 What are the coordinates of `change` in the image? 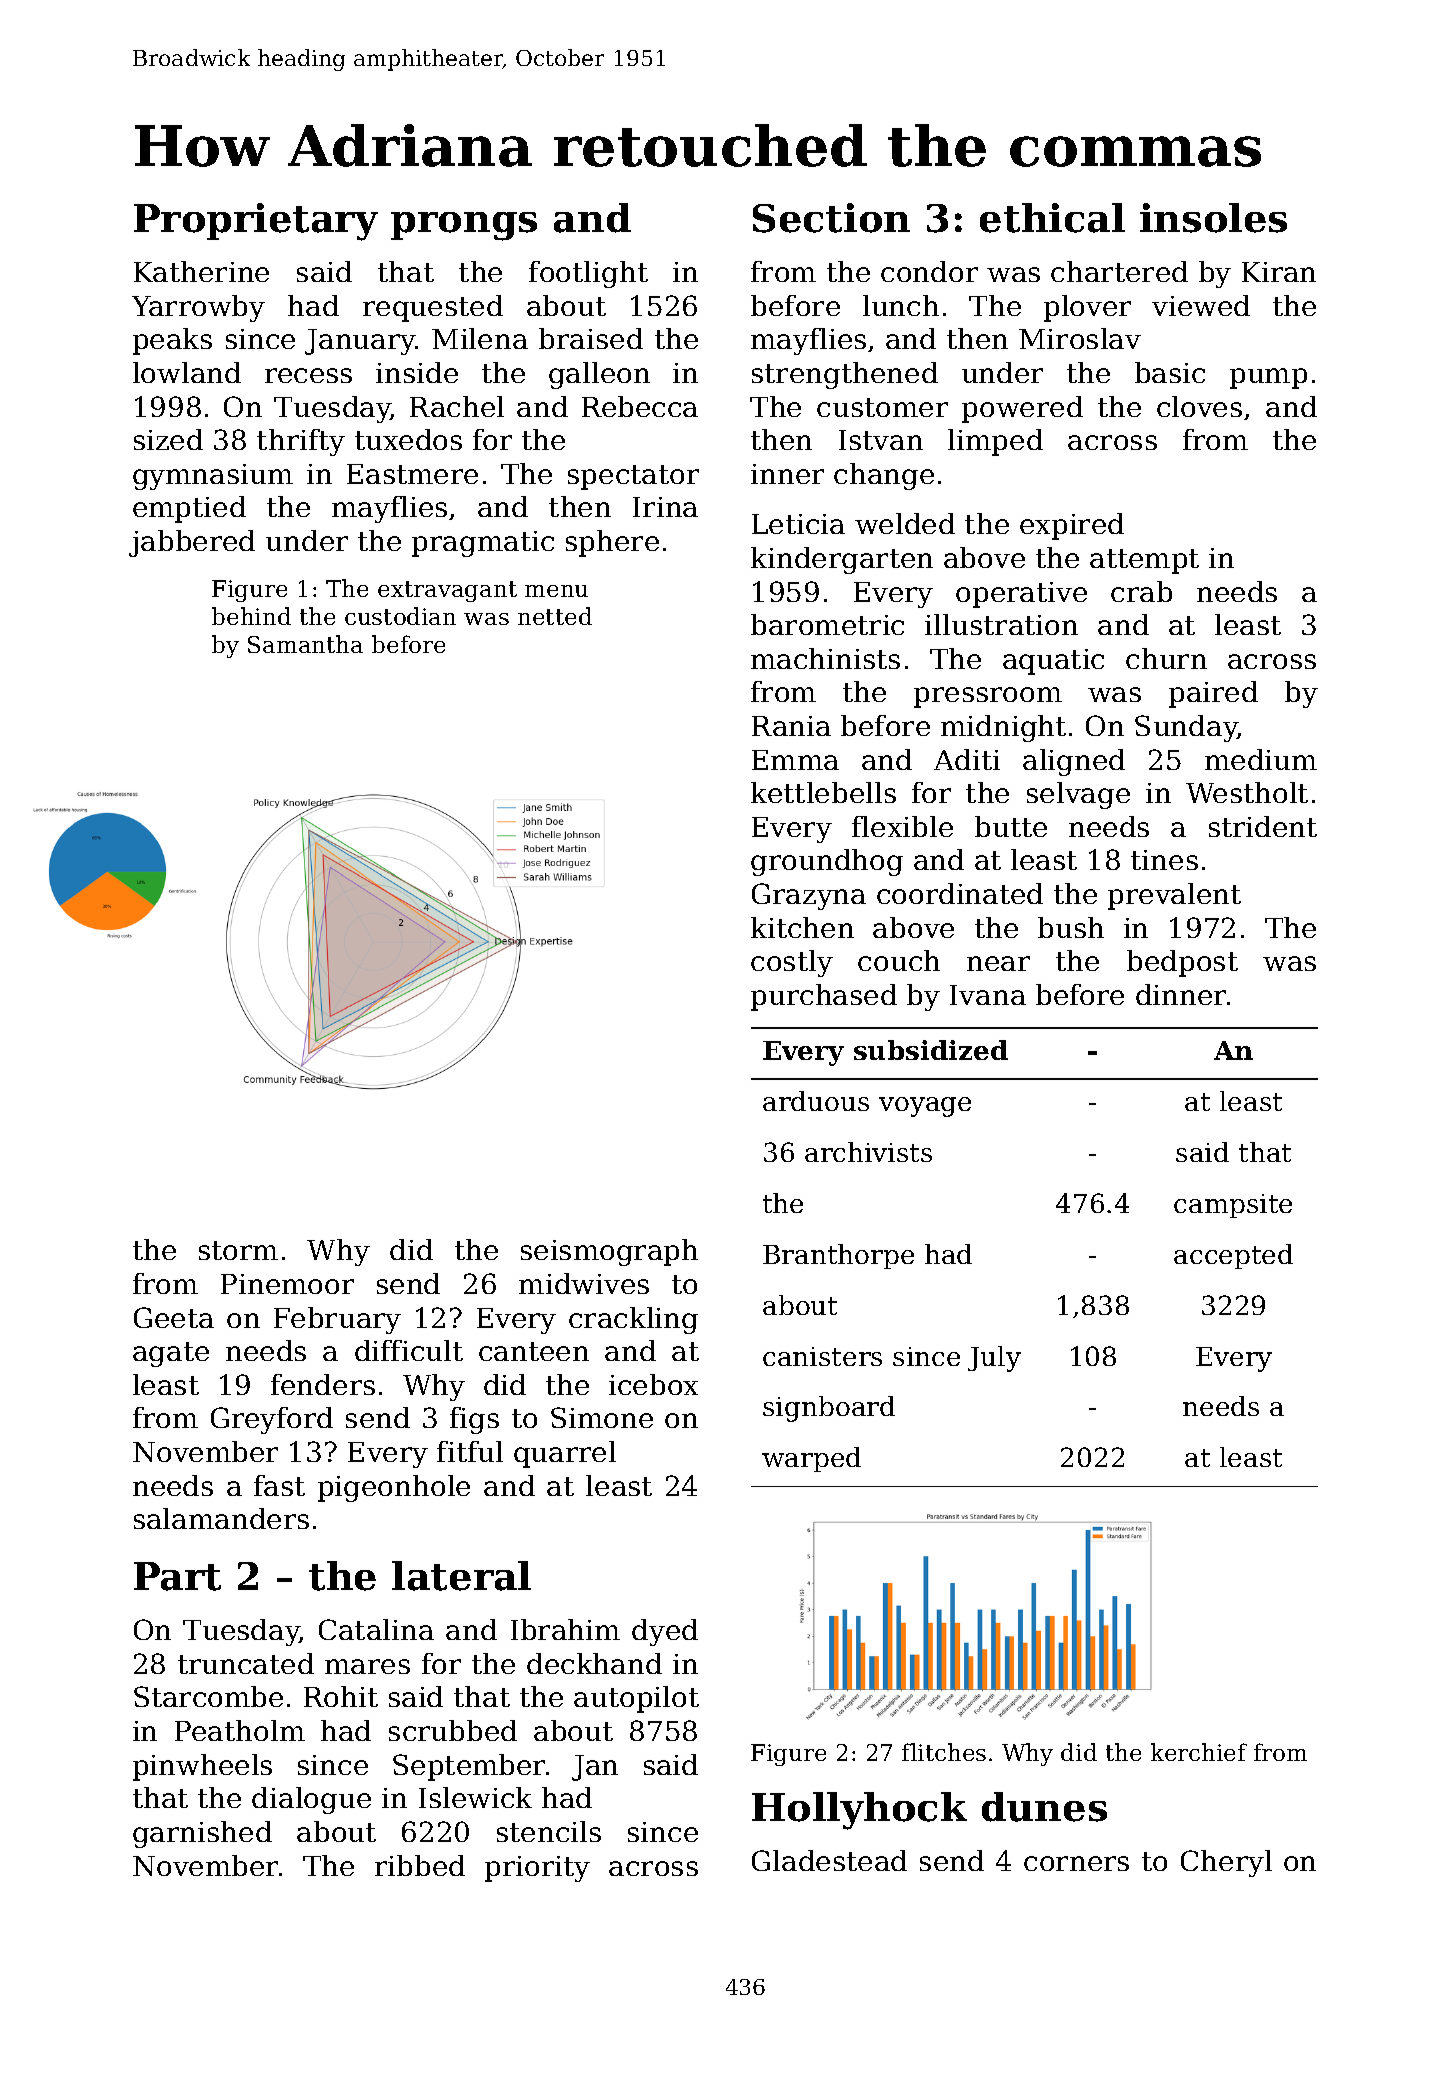 It's located at (884, 476).
